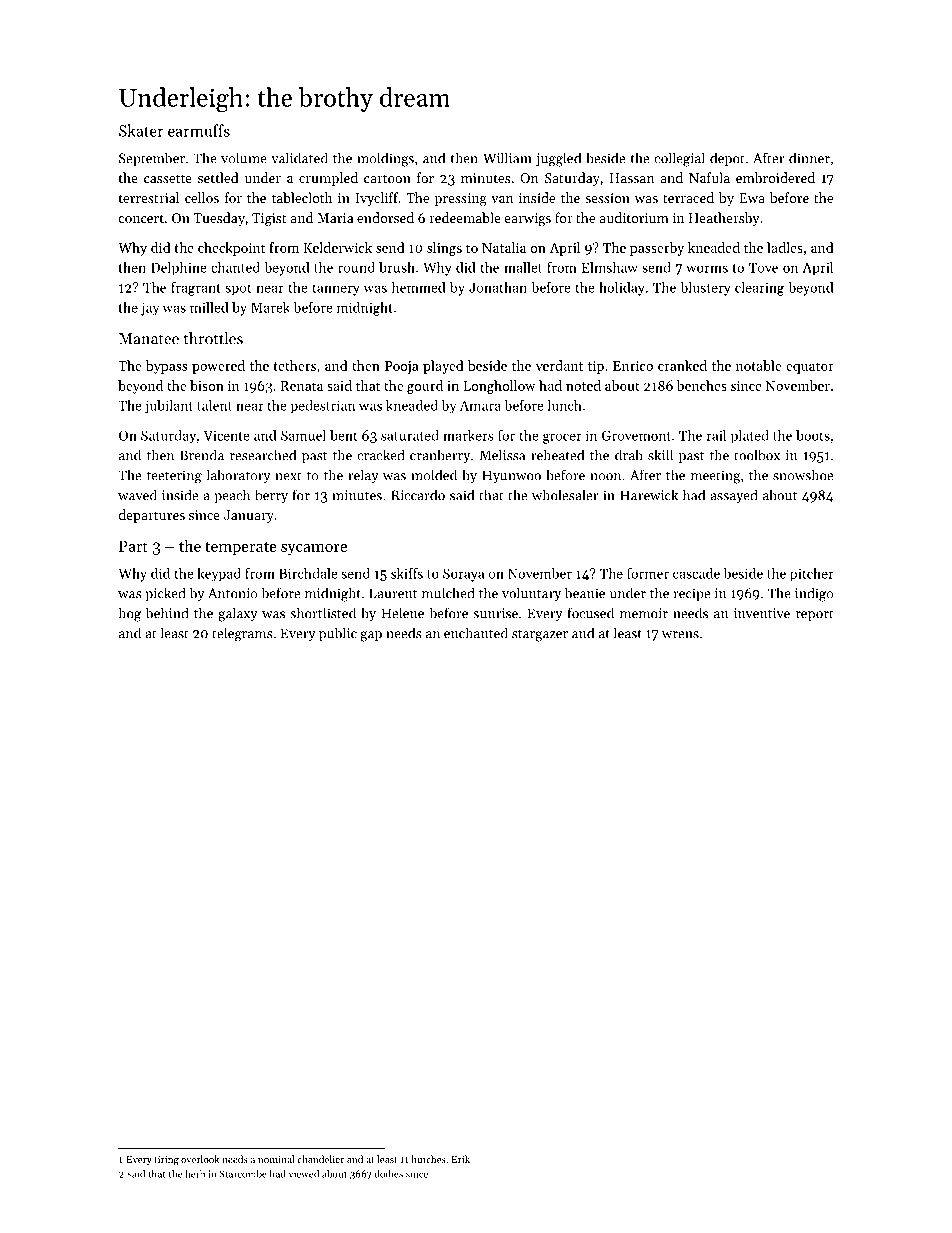 This document has height=1233, width=952. I want to click on Skater, so click(141, 130).
